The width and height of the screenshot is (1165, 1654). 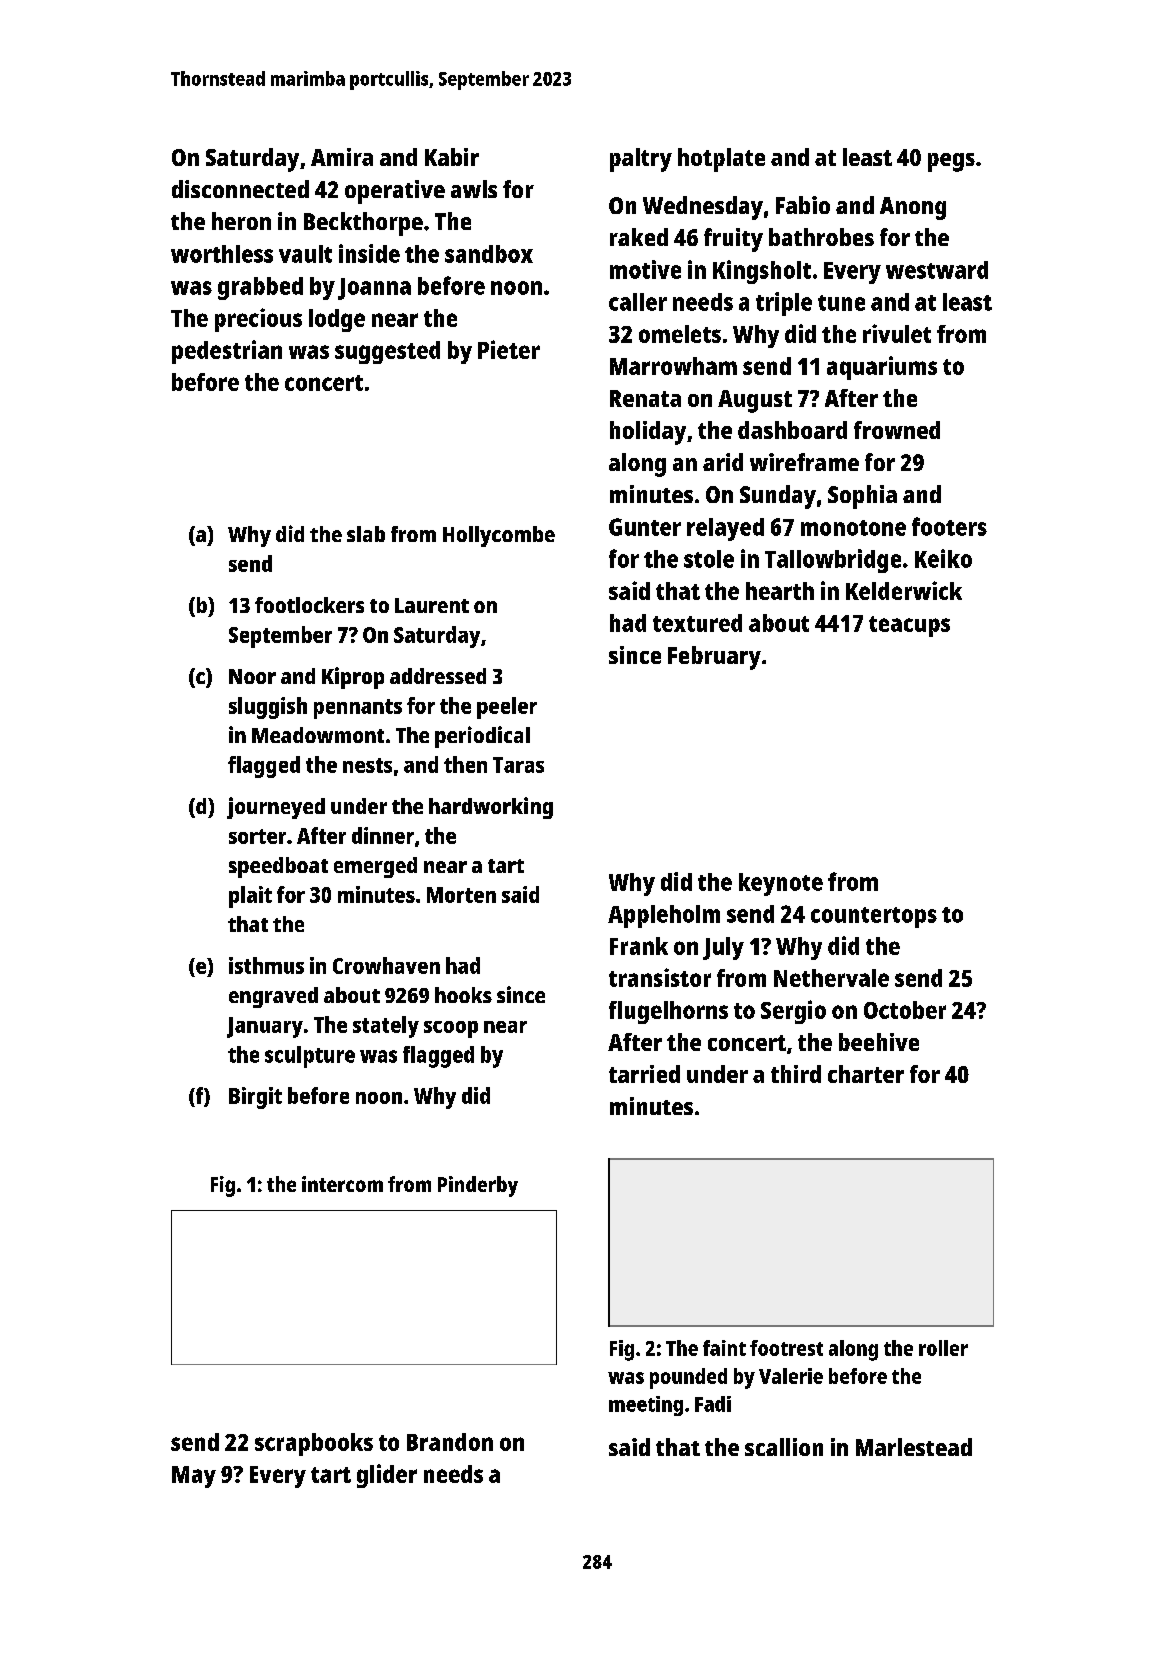 What do you see at coordinates (342, 1184) in the screenshot?
I see `intercom` at bounding box center [342, 1184].
